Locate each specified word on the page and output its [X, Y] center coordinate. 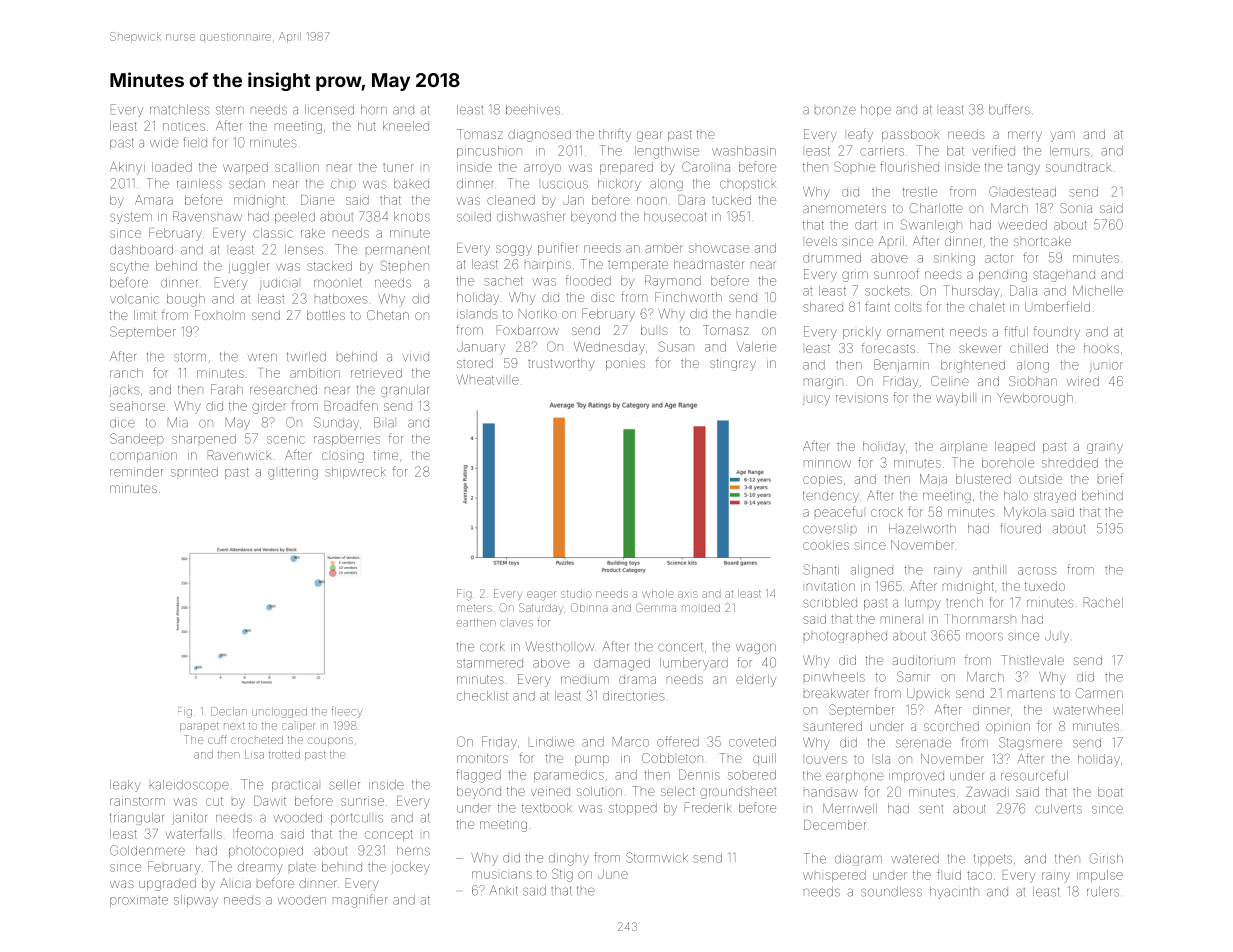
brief [1110, 478]
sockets [887, 291]
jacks [124, 391]
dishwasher [531, 217]
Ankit [503, 890]
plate [302, 867]
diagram [858, 859]
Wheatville [487, 380]
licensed [329, 110]
